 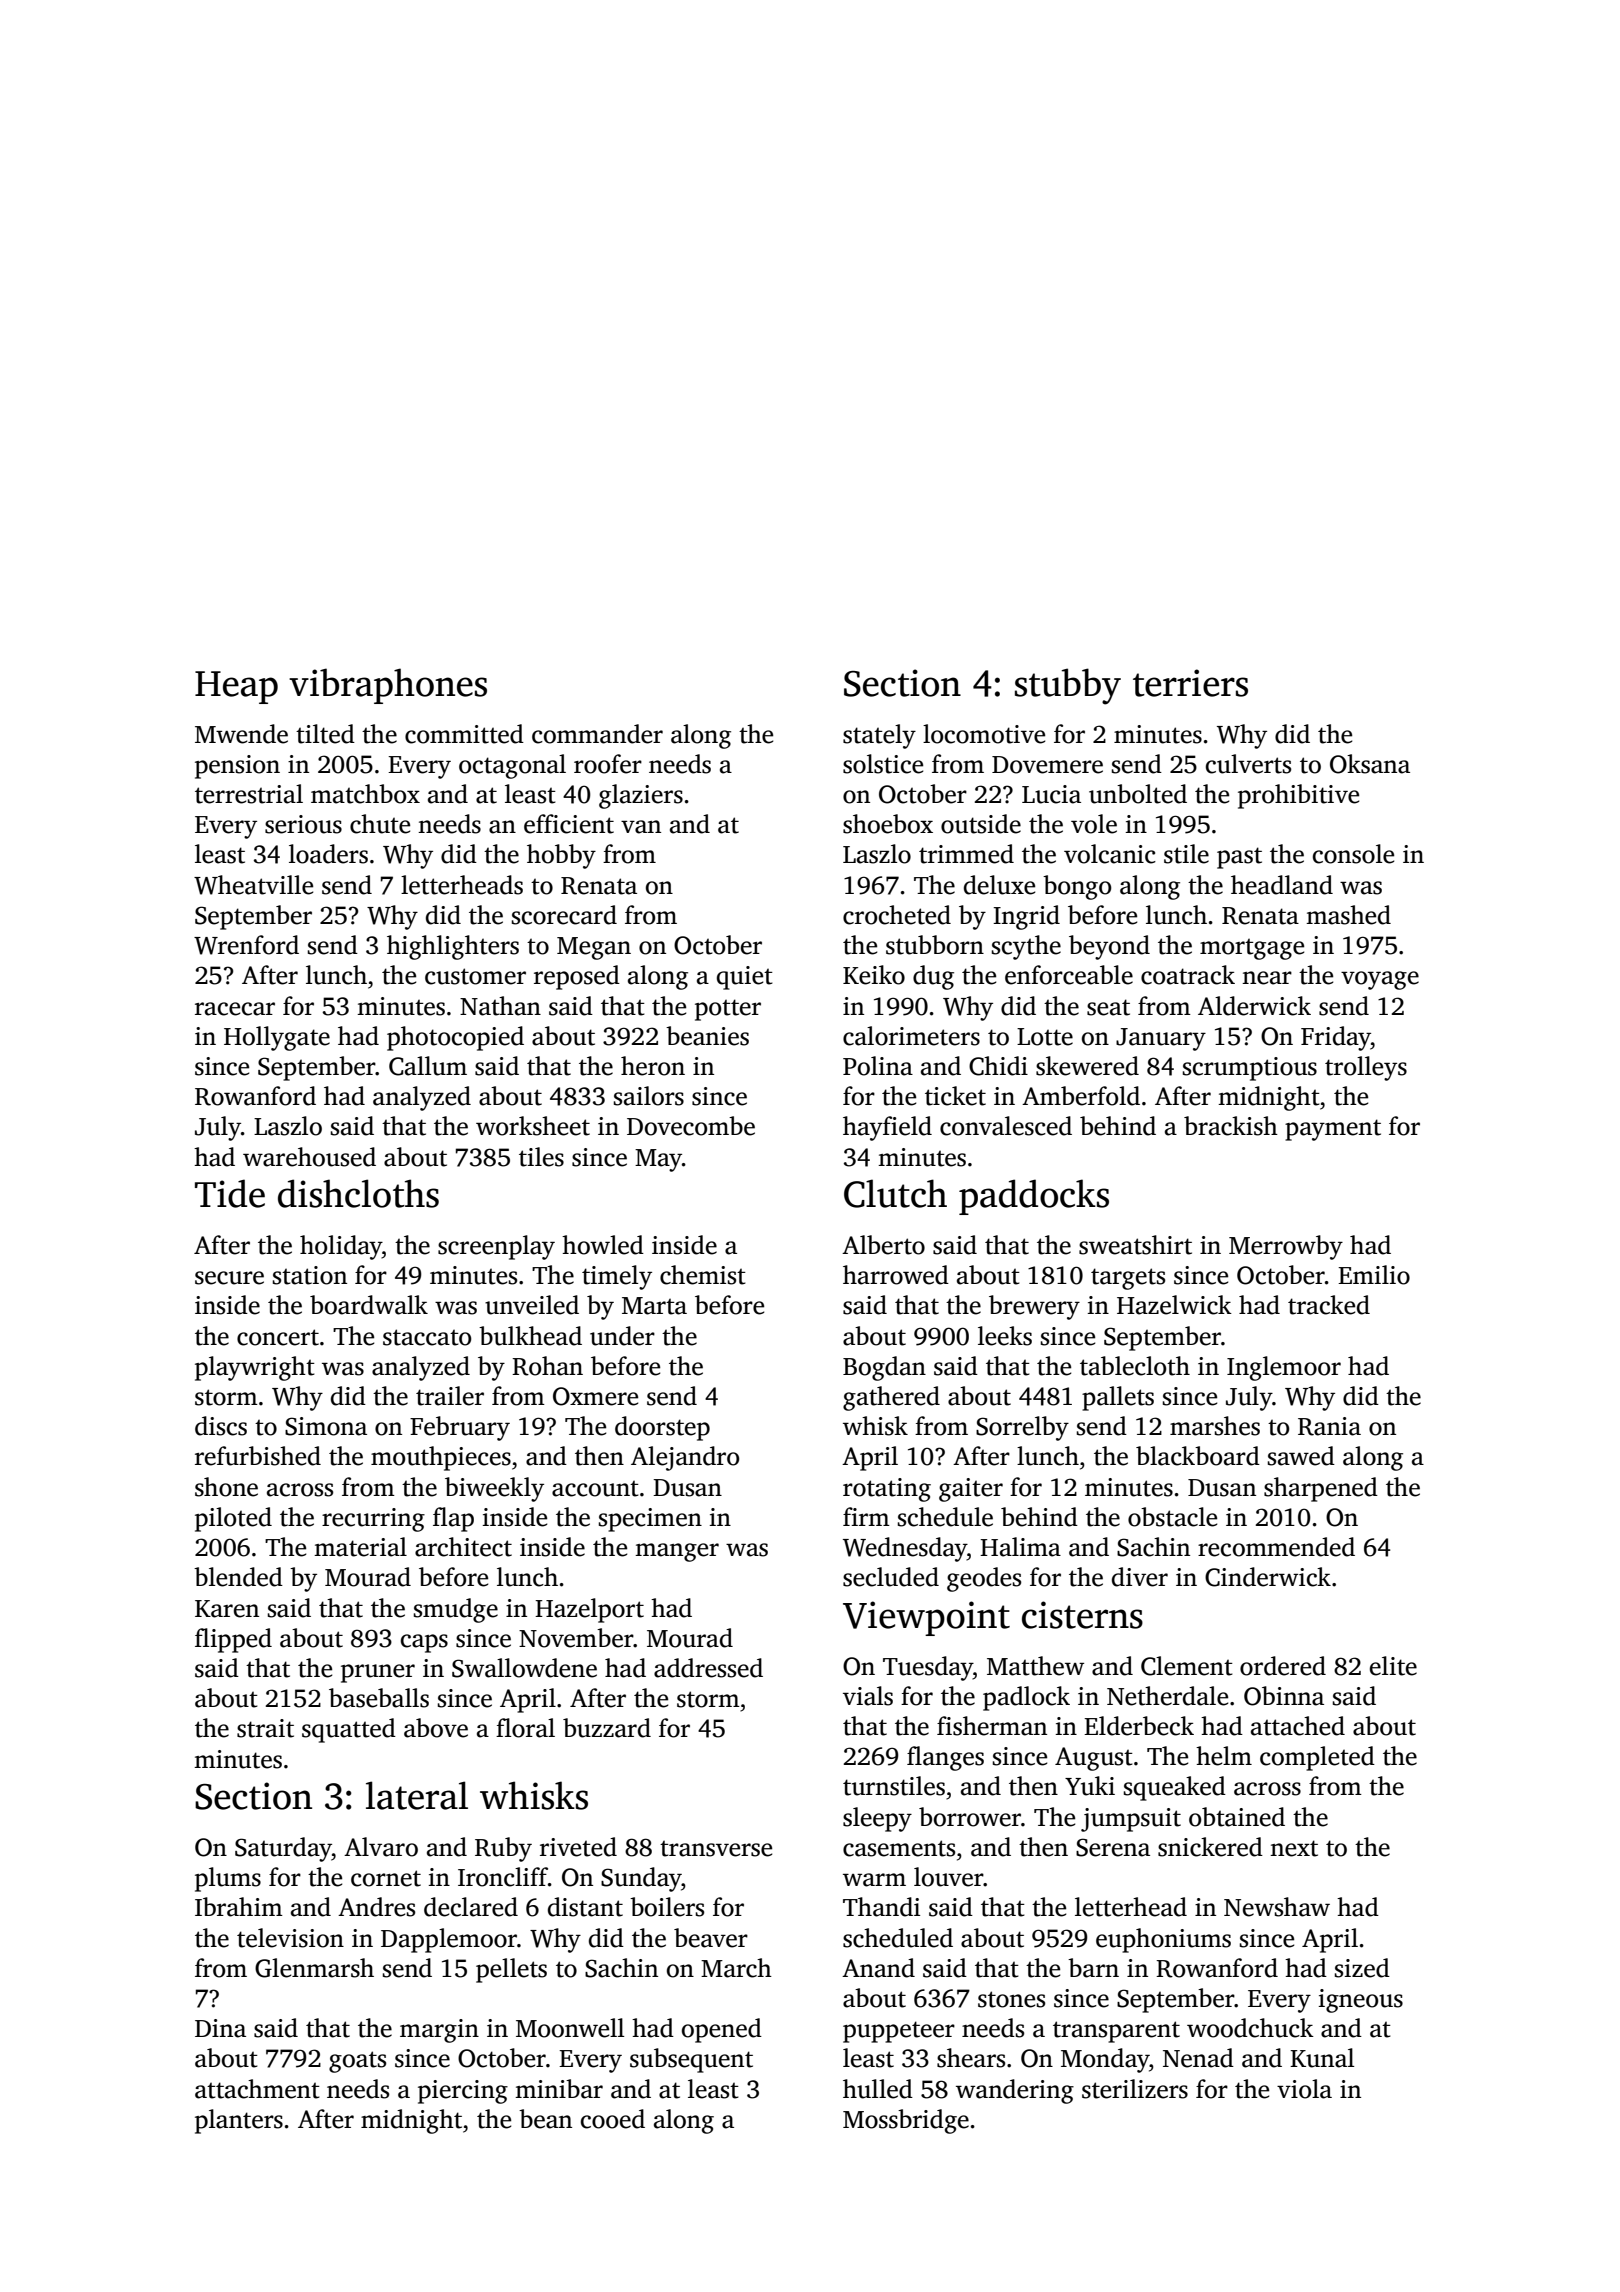 I want to click on terrestrial, so click(x=249, y=794).
